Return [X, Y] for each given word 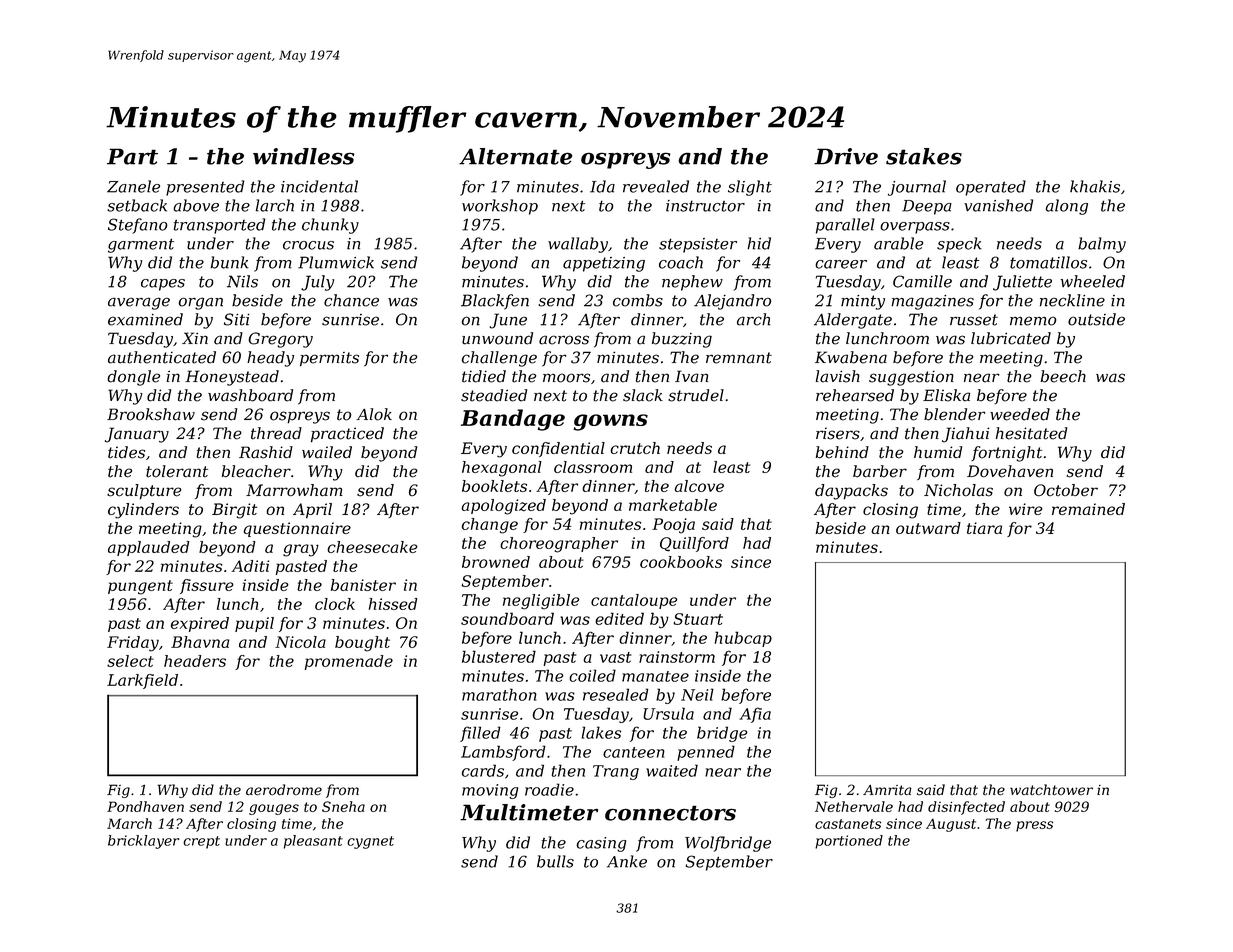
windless [303, 156]
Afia [755, 715]
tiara [984, 528]
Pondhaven [145, 806]
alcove [699, 486]
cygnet [370, 842]
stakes [924, 156]
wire [1026, 509]
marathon [499, 694]
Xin [195, 338]
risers [838, 433]
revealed [656, 186]
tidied [484, 376]
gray [301, 550]
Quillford [694, 544]
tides [126, 452]
